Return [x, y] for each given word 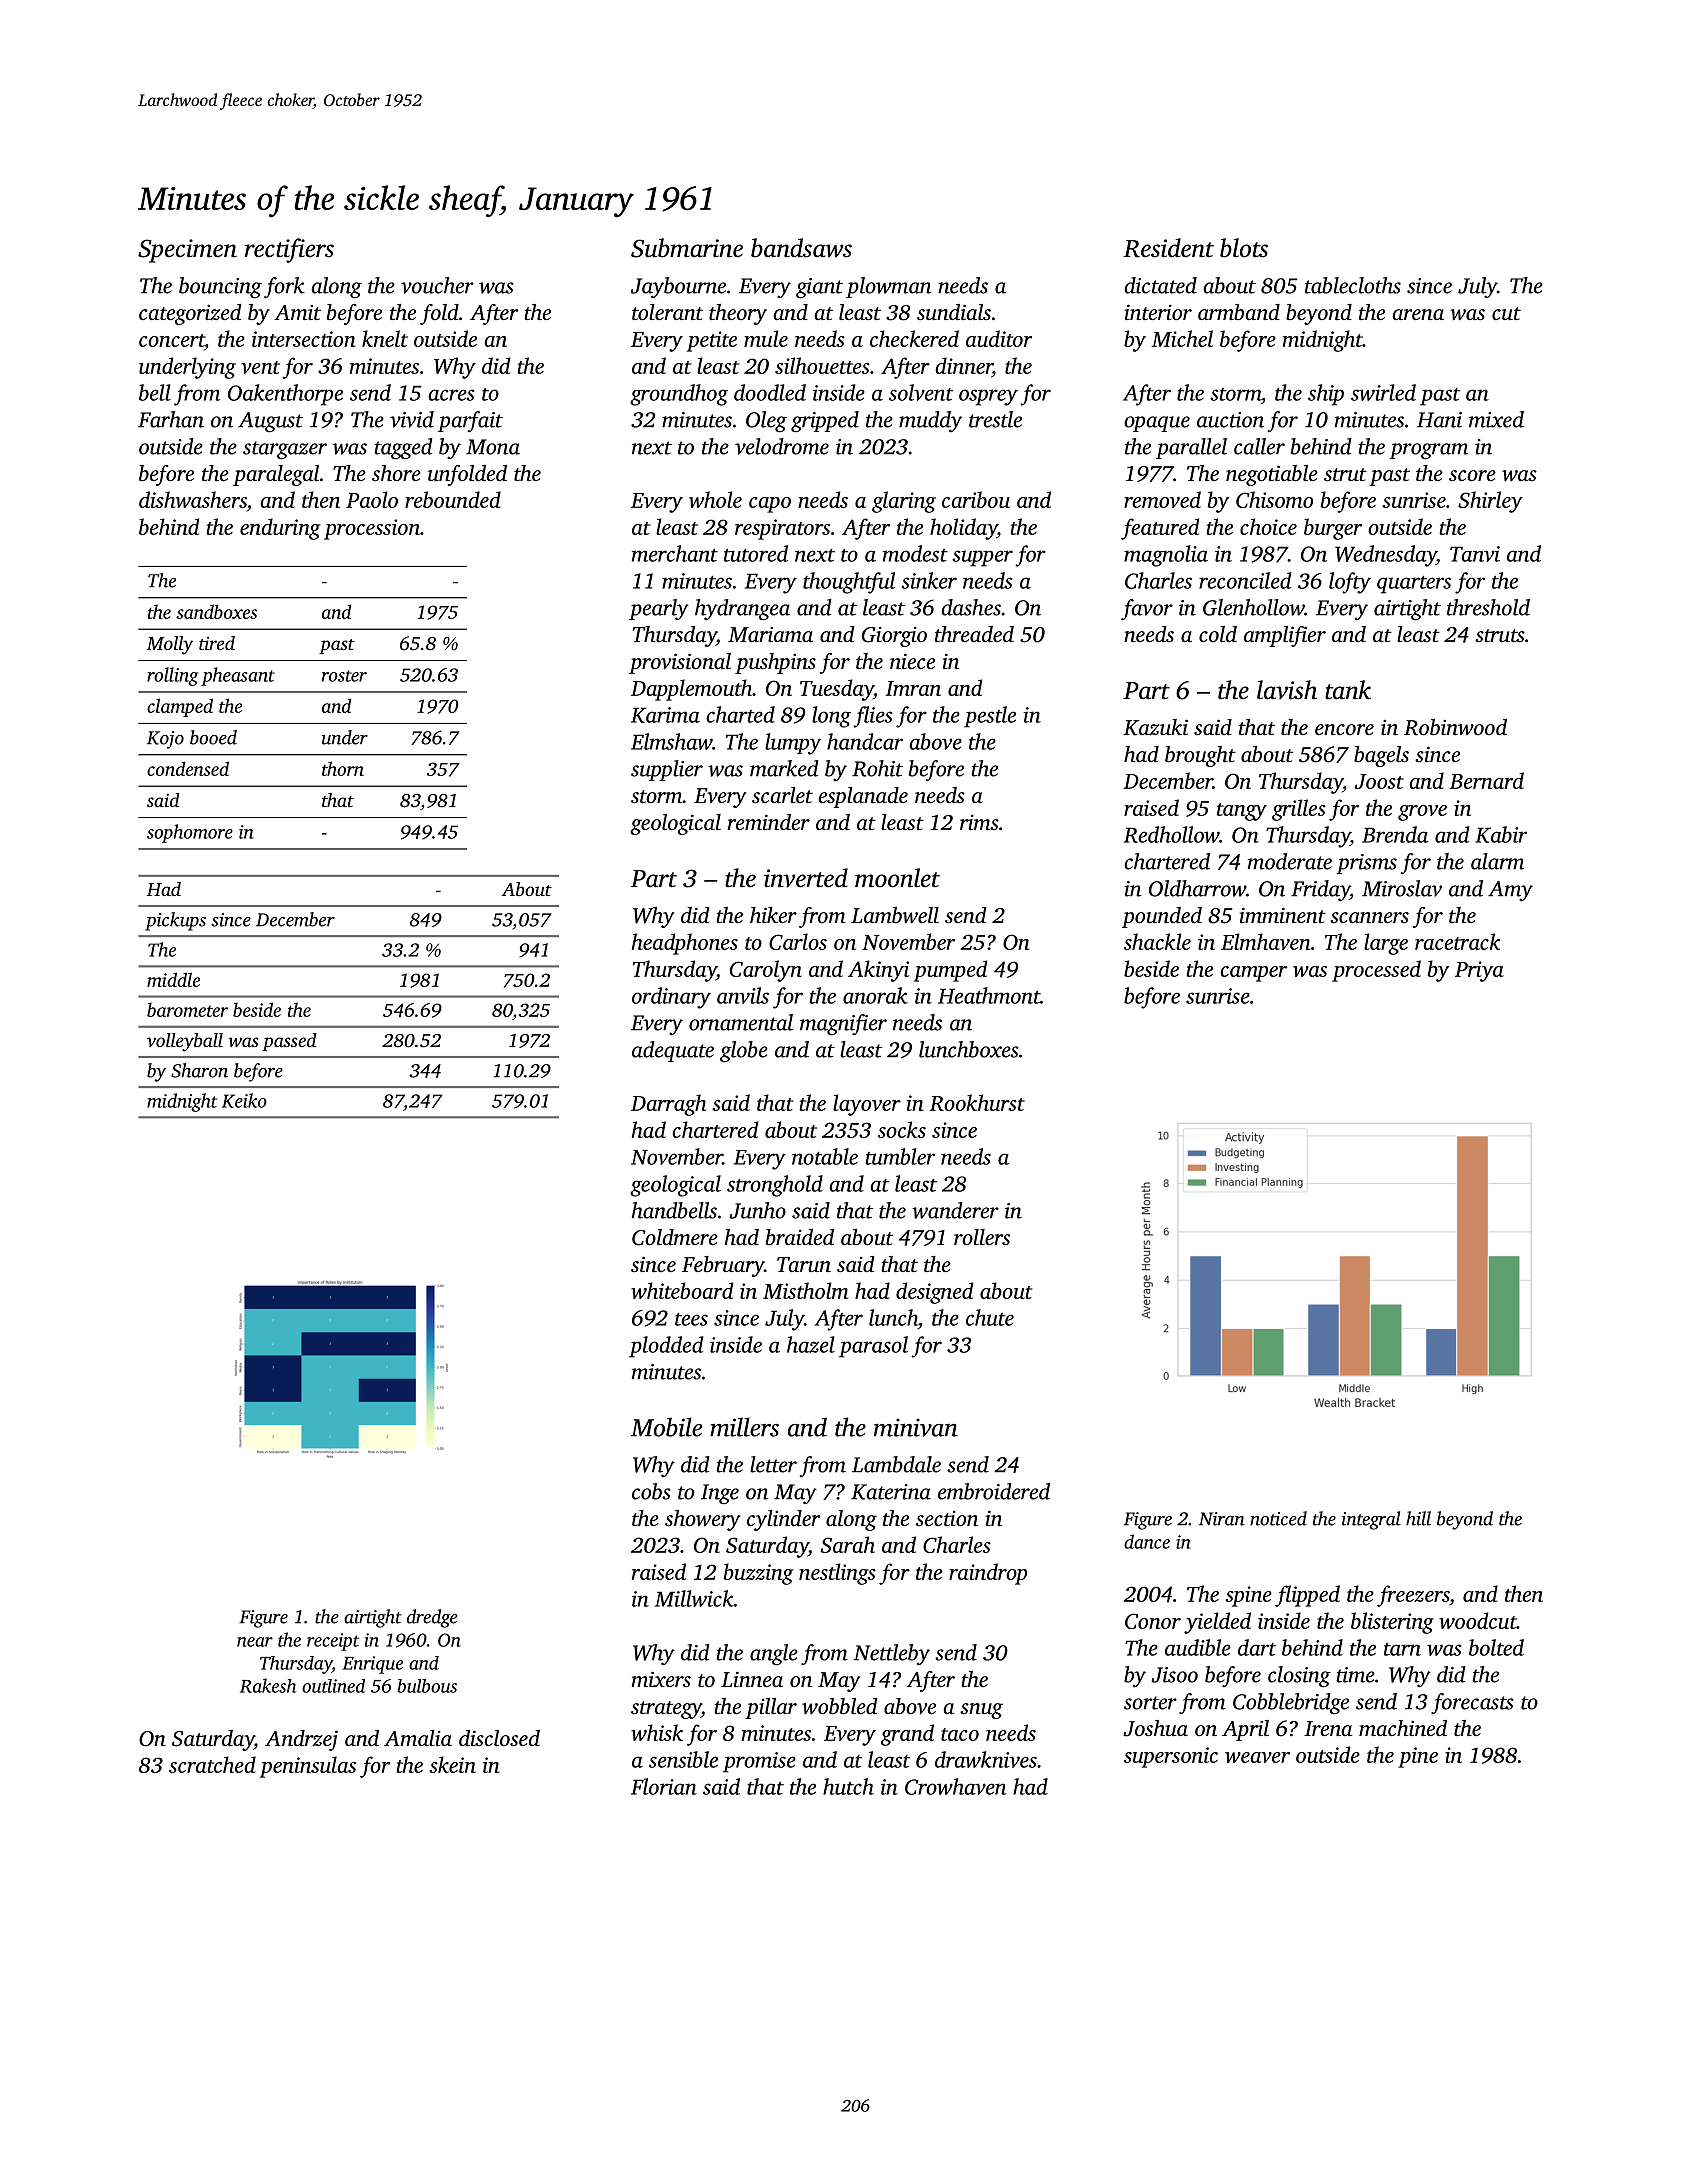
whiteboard [682, 1290]
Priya [1479, 971]
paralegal [276, 475]
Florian [664, 1786]
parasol [873, 1347]
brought [1200, 756]
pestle [990, 717]
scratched [212, 1764]
